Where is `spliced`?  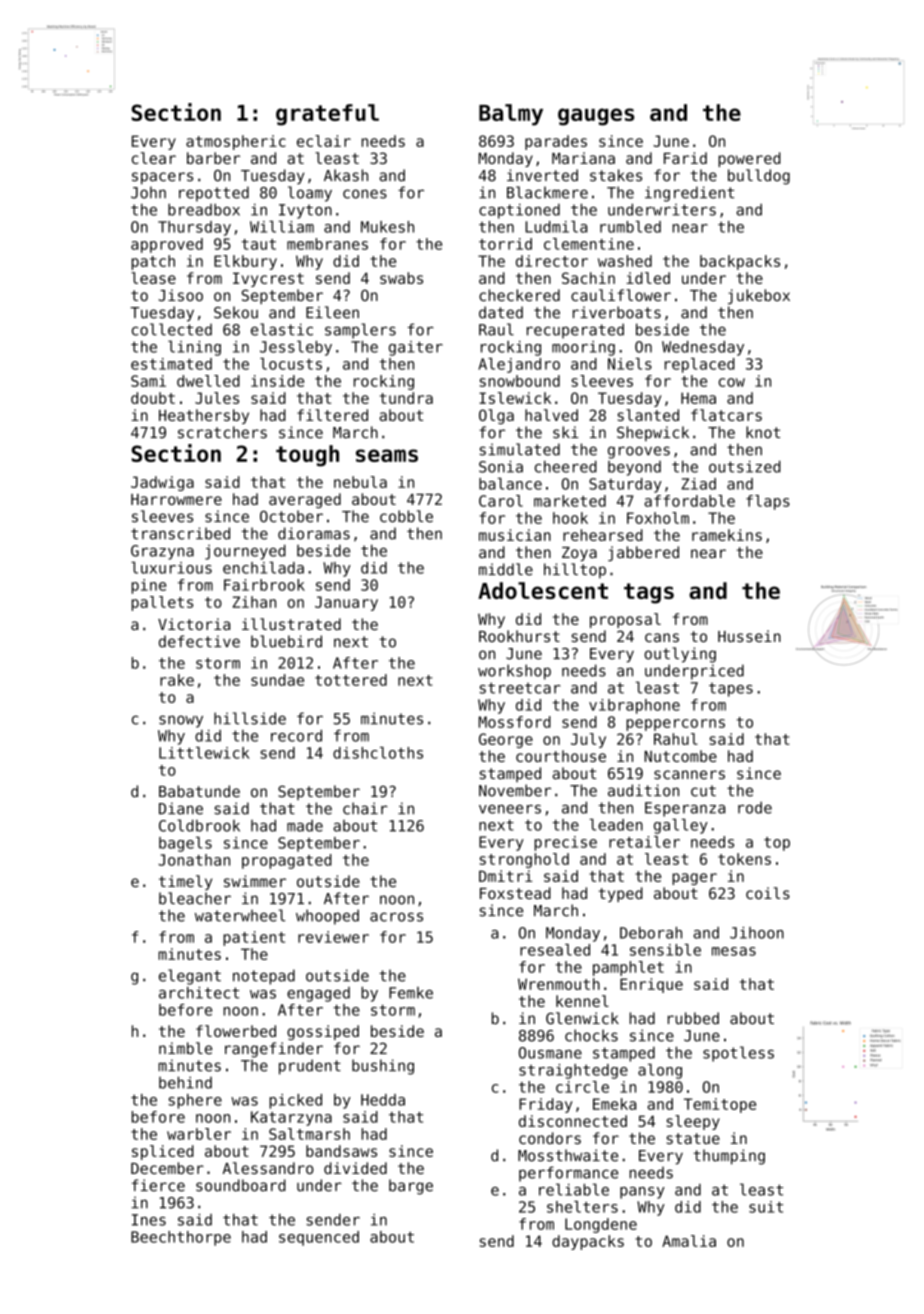 spliced is located at coordinates (163, 1152).
